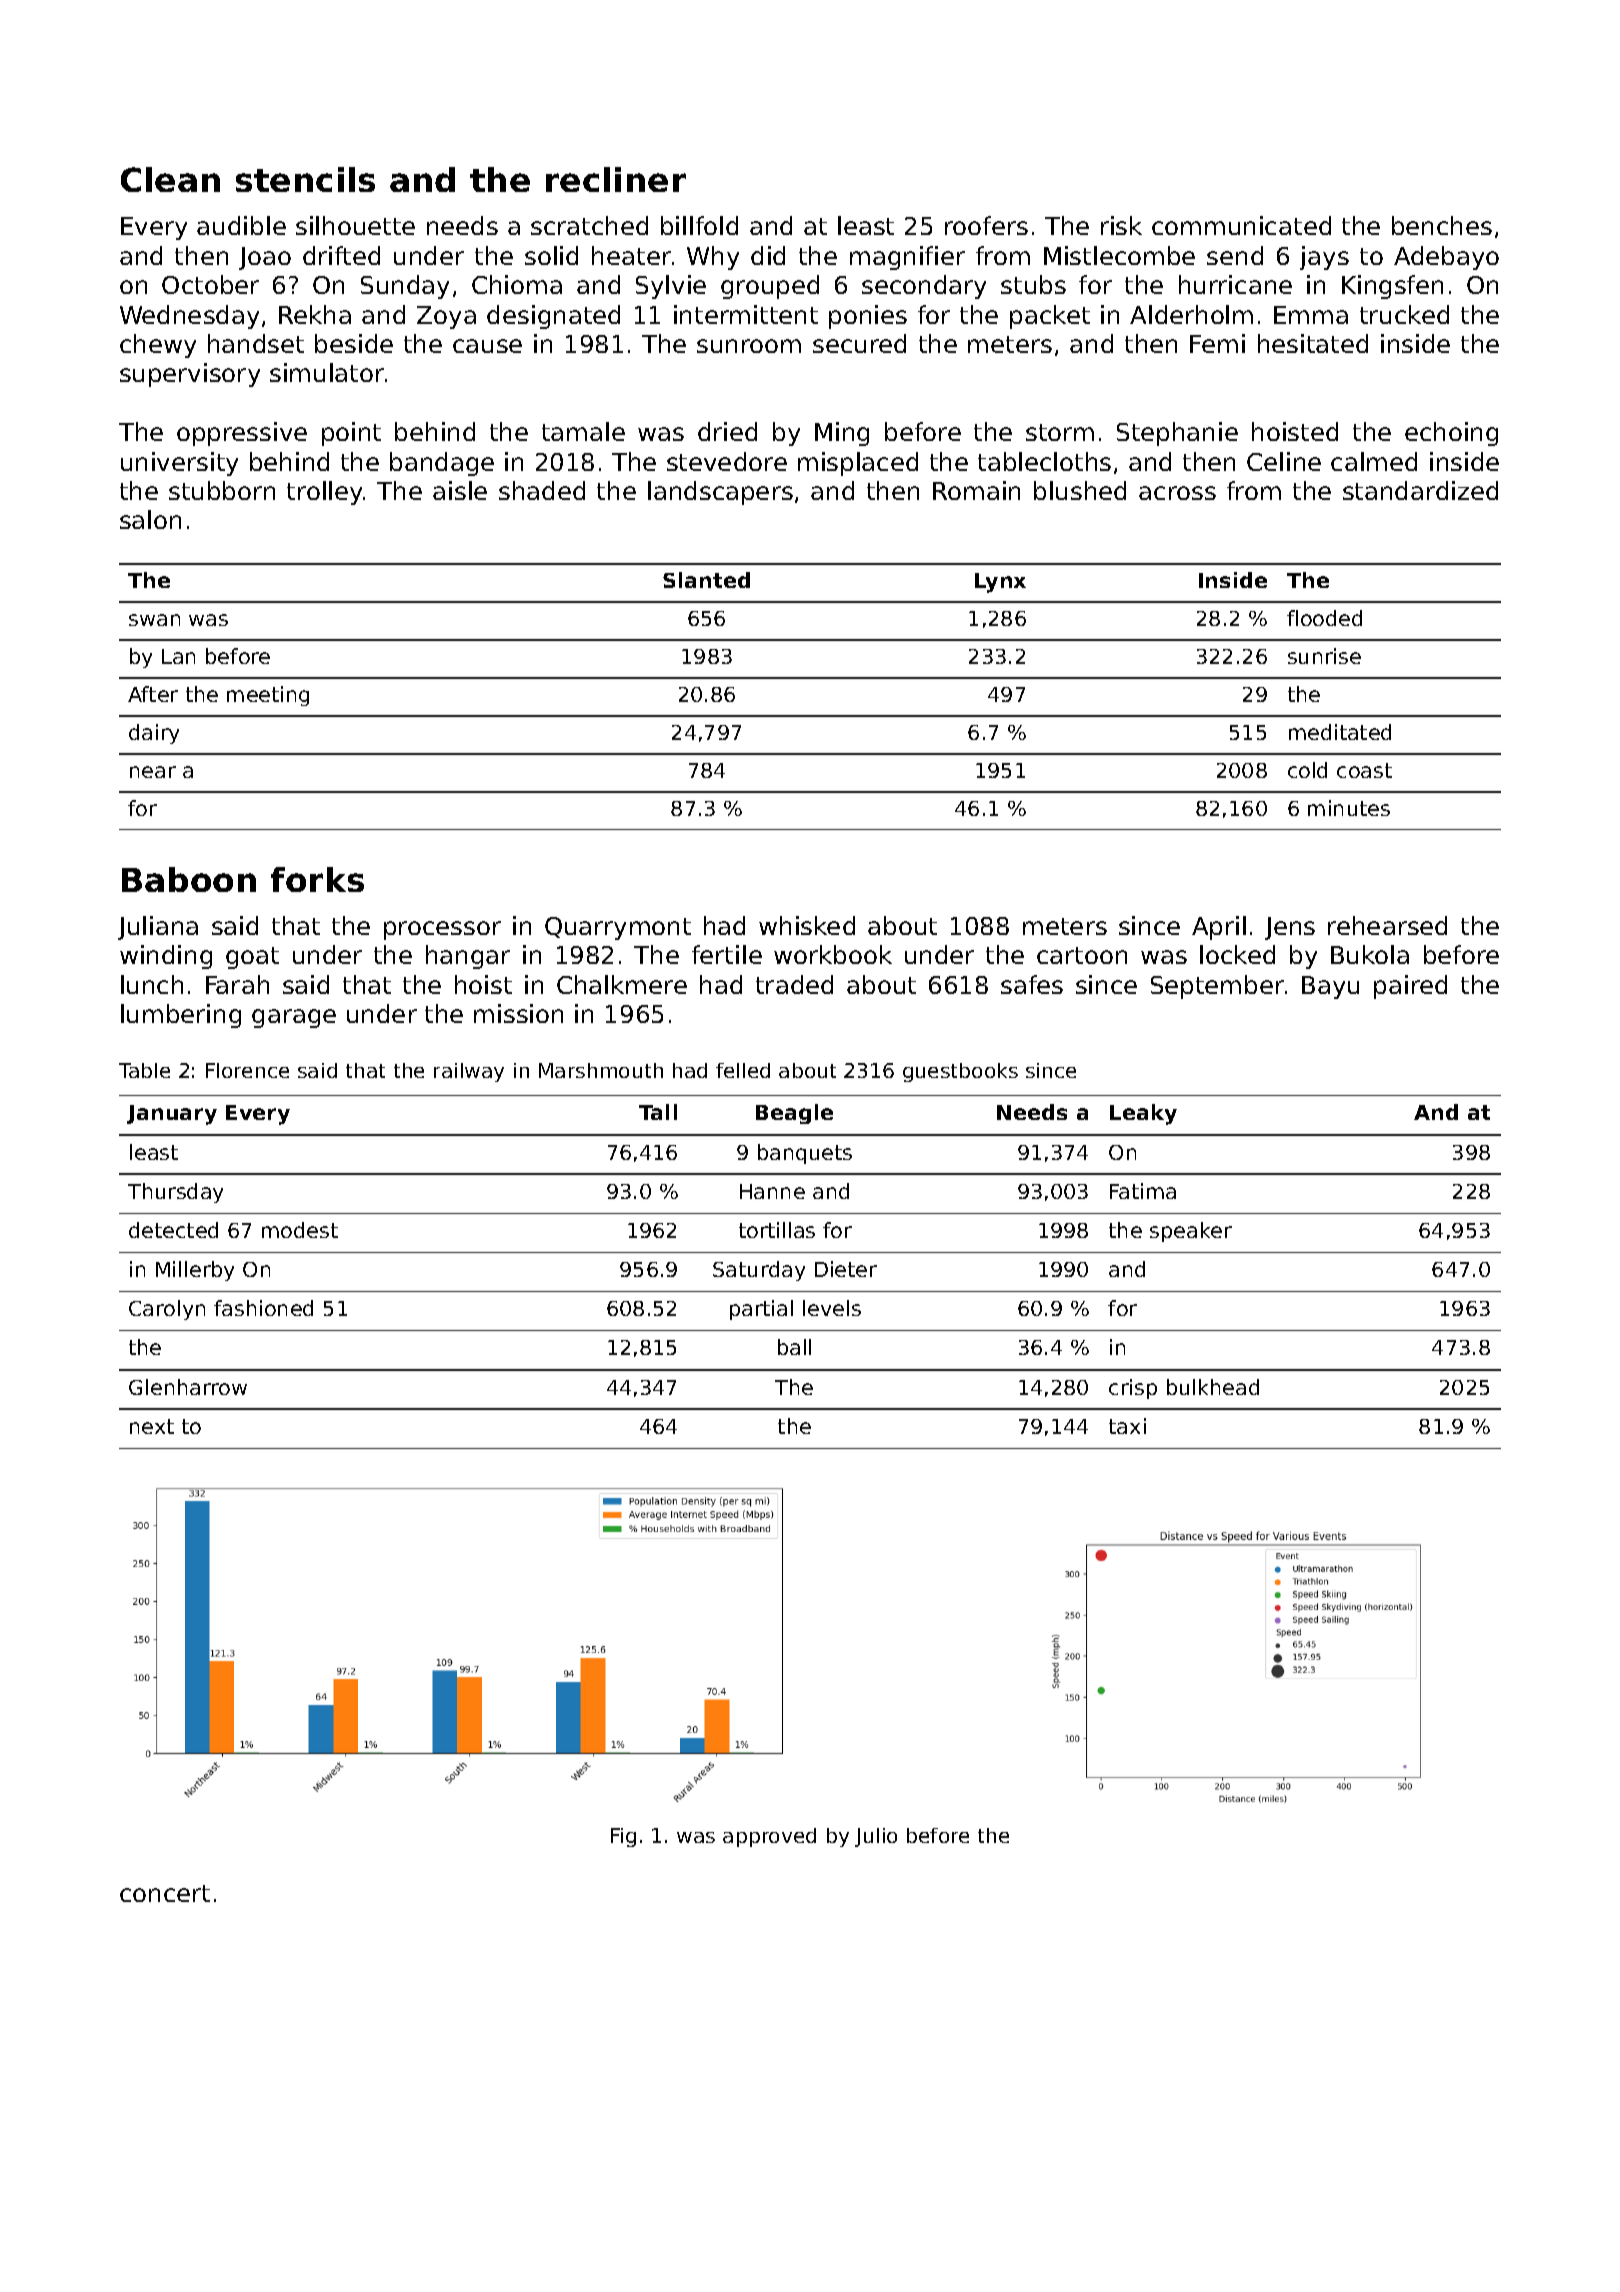  I want to click on solid, so click(551, 255).
